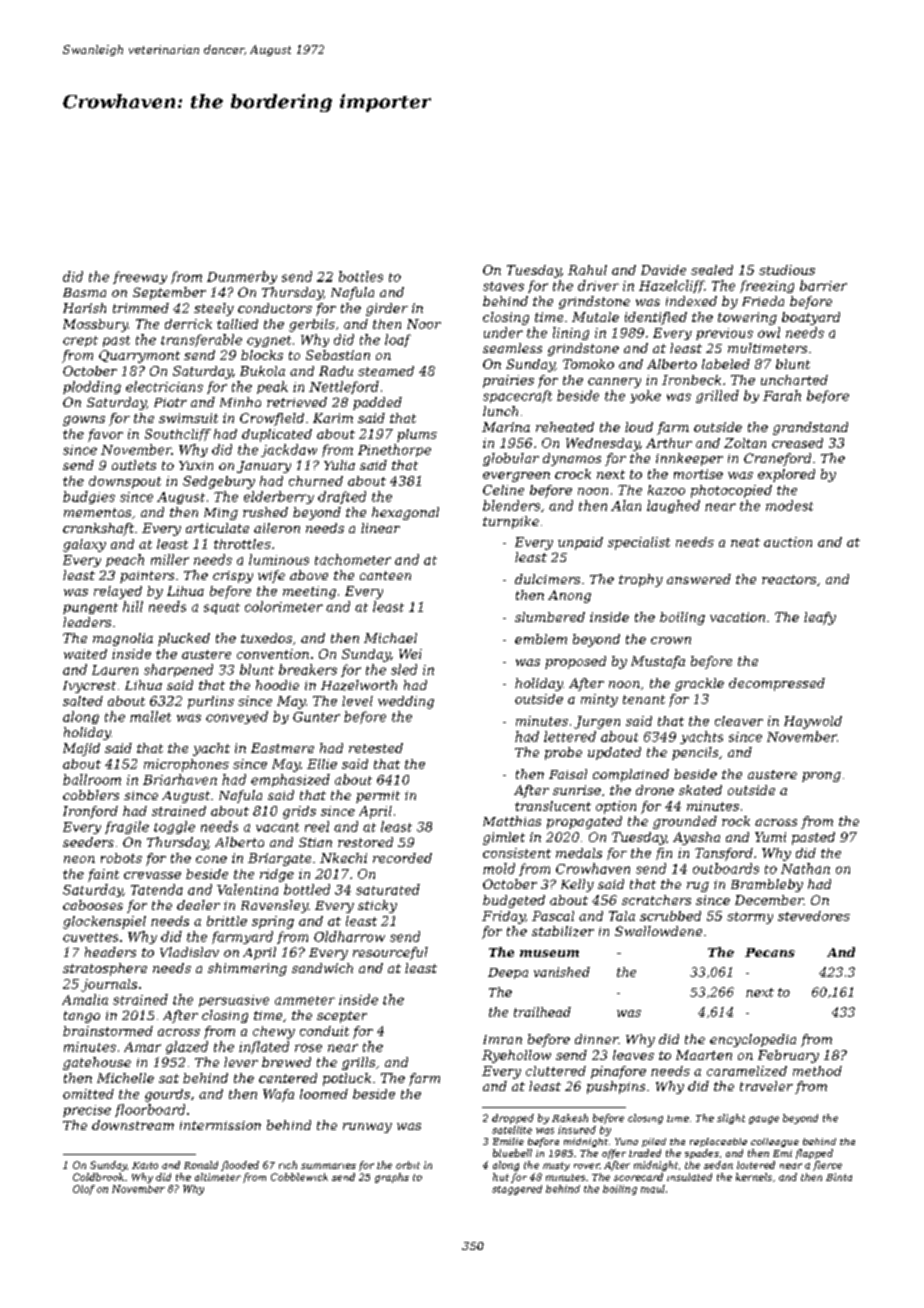 The width and height of the image is (924, 1308). Describe the element at coordinates (821, 777) in the image. I see `prong` at that location.
